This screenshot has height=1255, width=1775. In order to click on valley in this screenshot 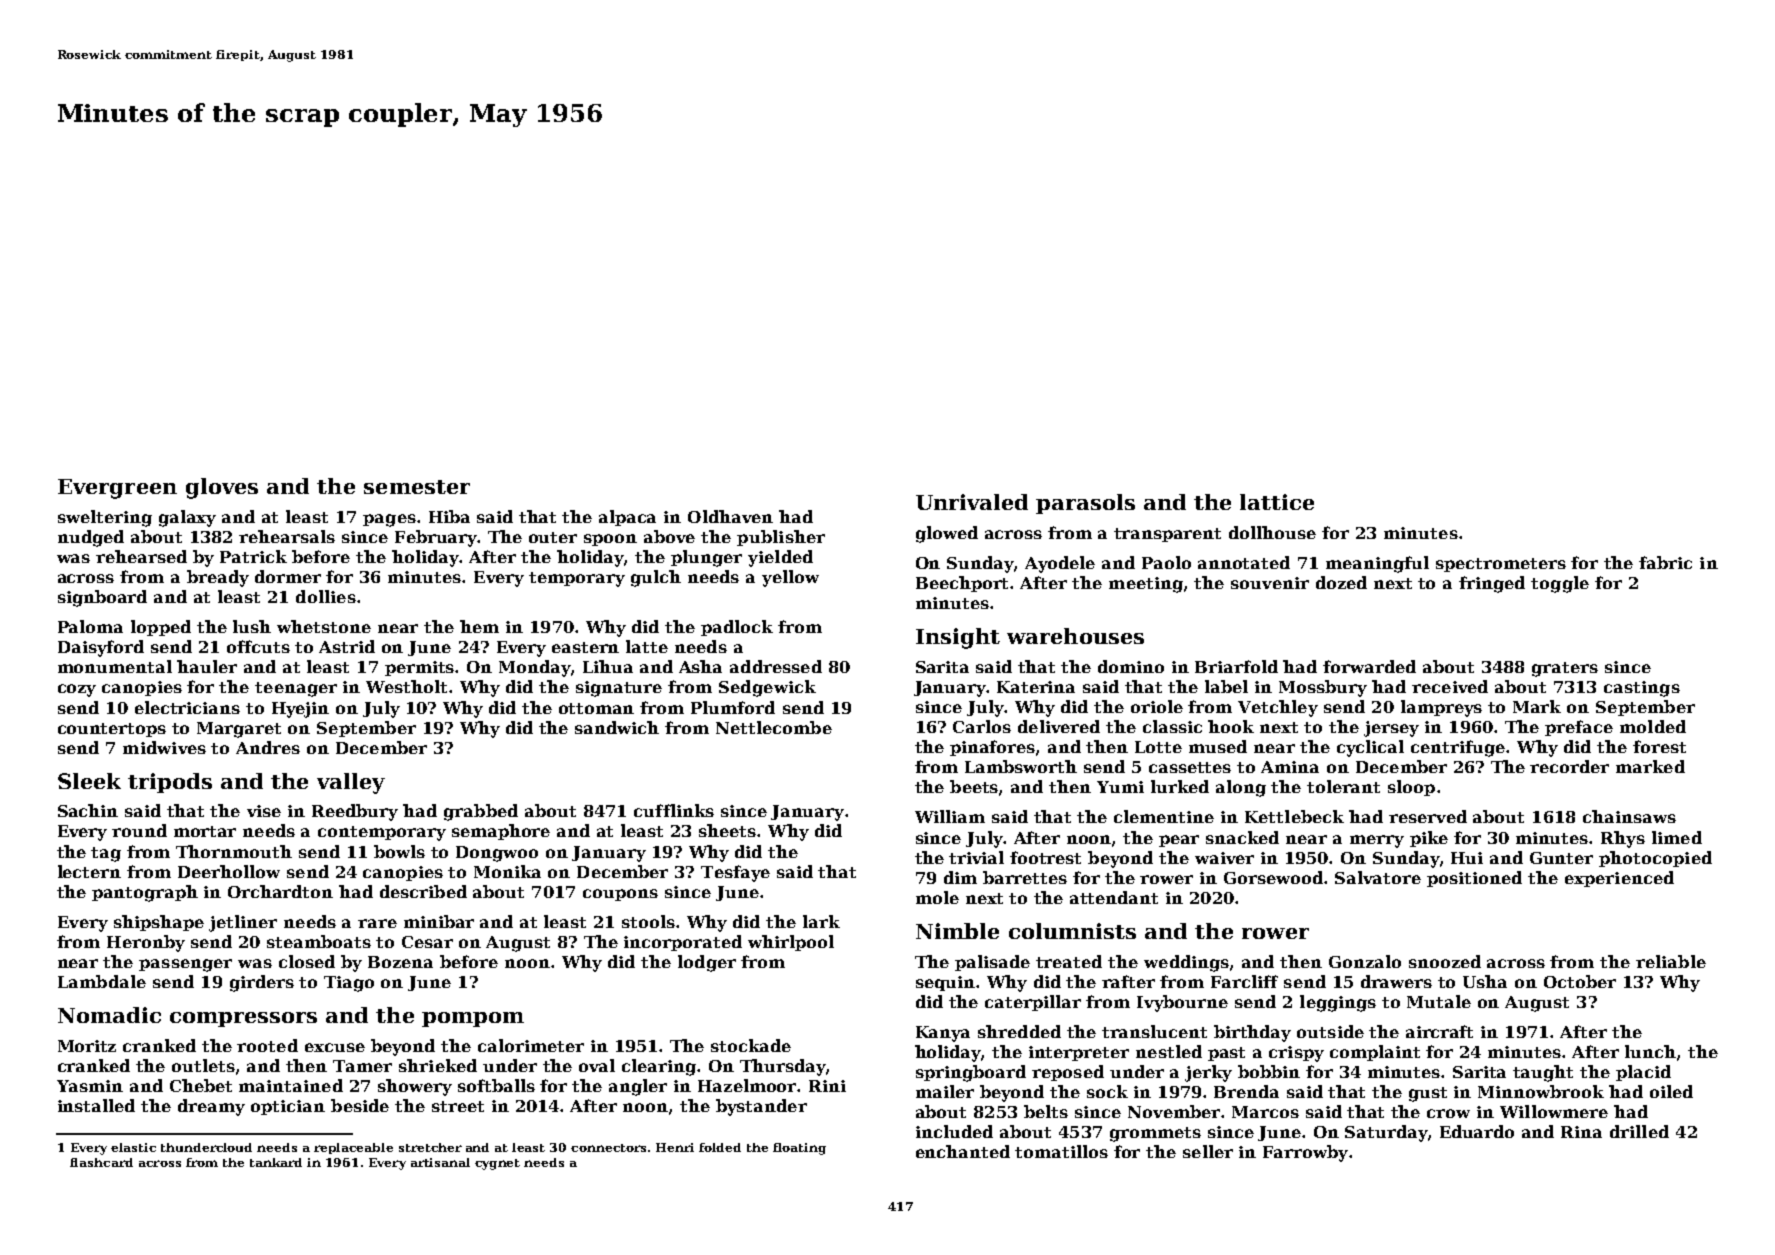, I will do `click(351, 783)`.
